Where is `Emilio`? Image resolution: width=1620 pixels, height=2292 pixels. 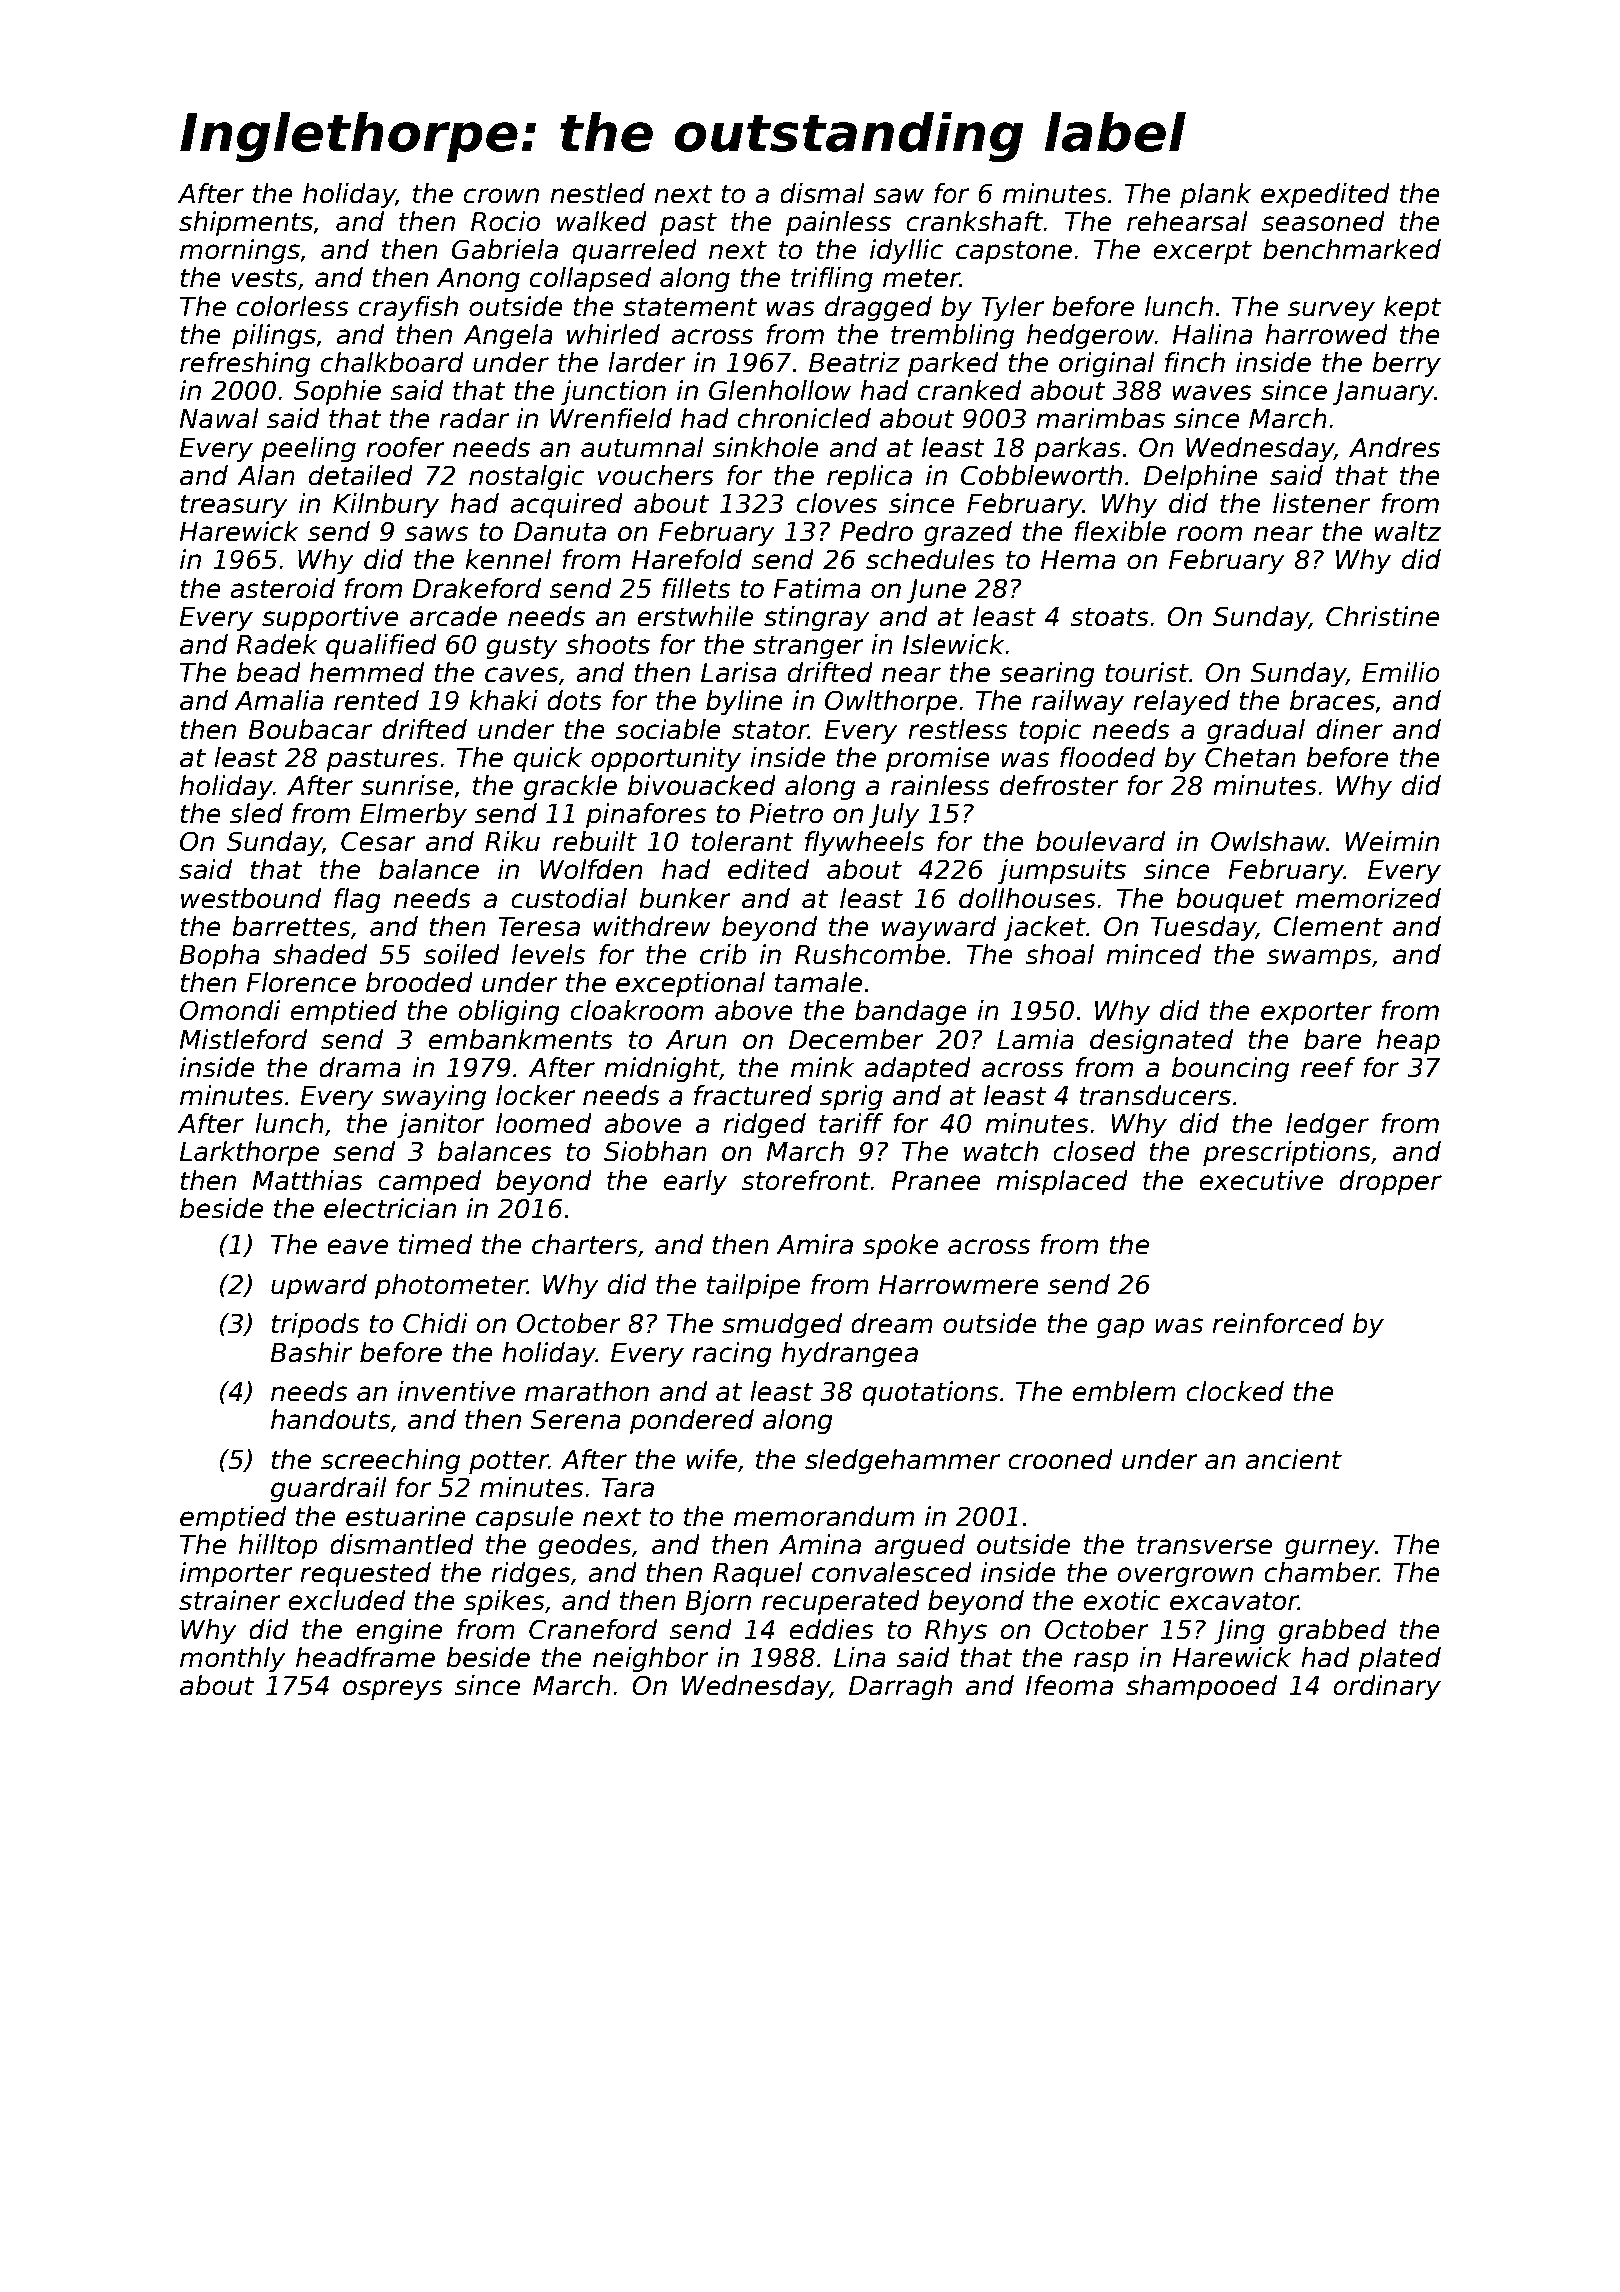 Emilio is located at coordinates (1401, 672).
